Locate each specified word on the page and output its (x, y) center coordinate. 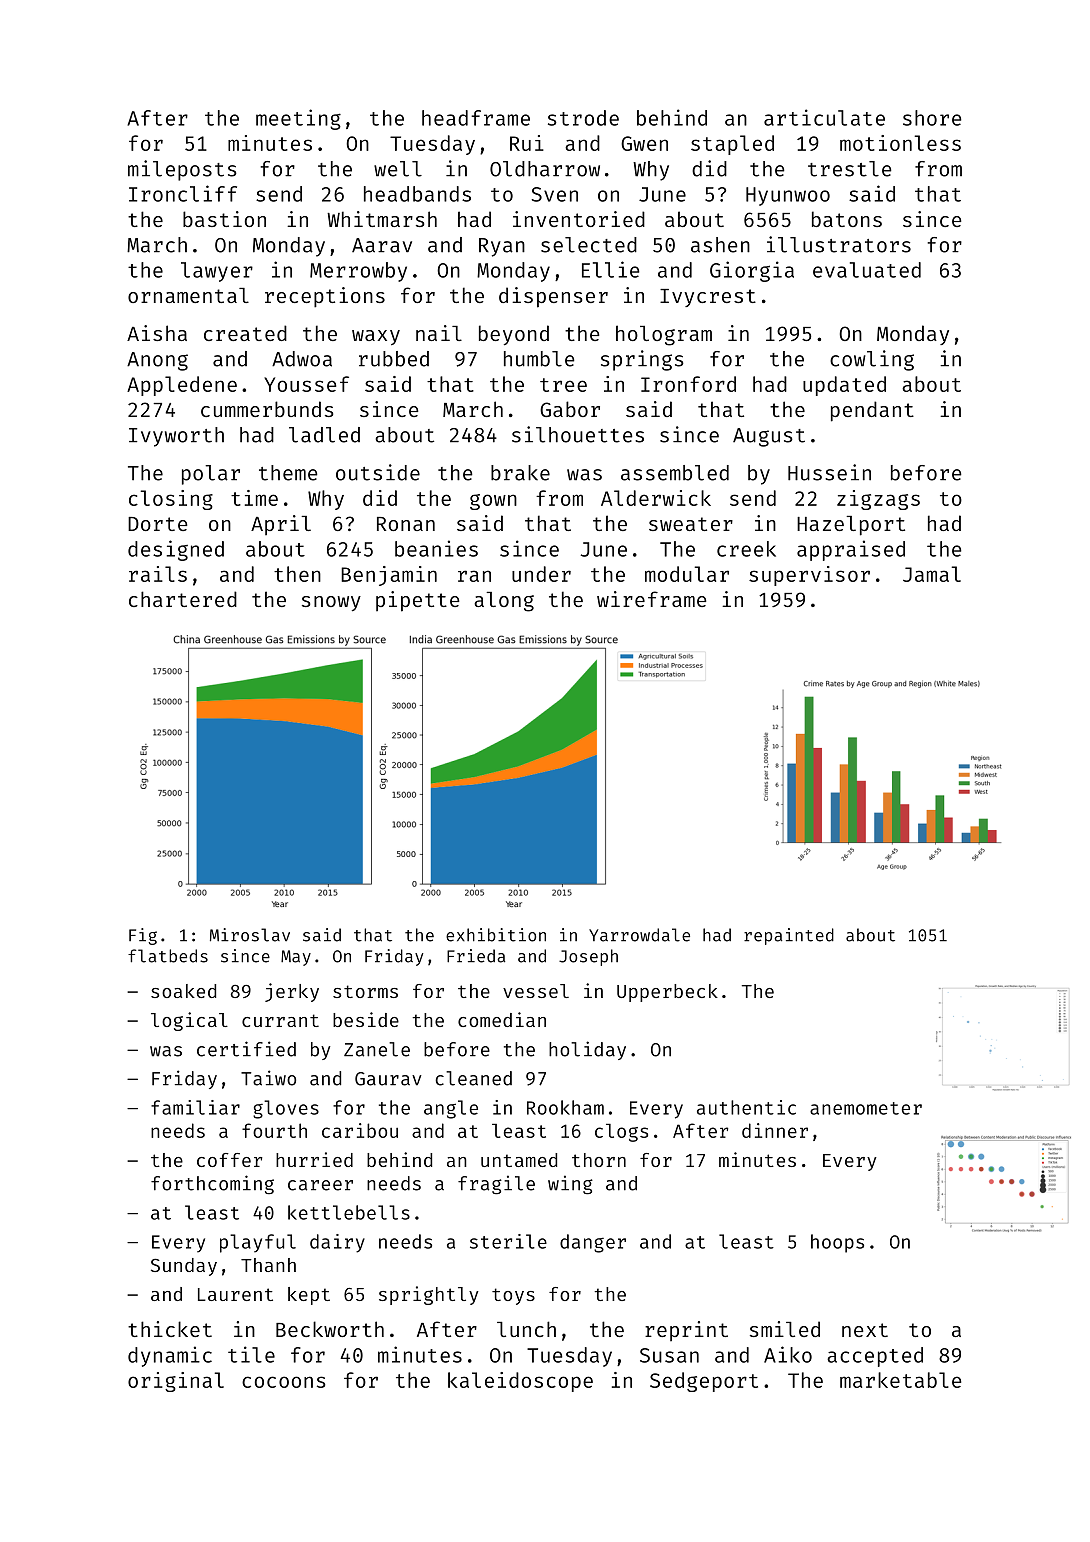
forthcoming (212, 1184)
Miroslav (250, 935)
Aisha (157, 333)
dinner (775, 1130)
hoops (837, 1243)
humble (539, 359)
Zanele (377, 1049)
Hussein (829, 472)
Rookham (565, 1107)
